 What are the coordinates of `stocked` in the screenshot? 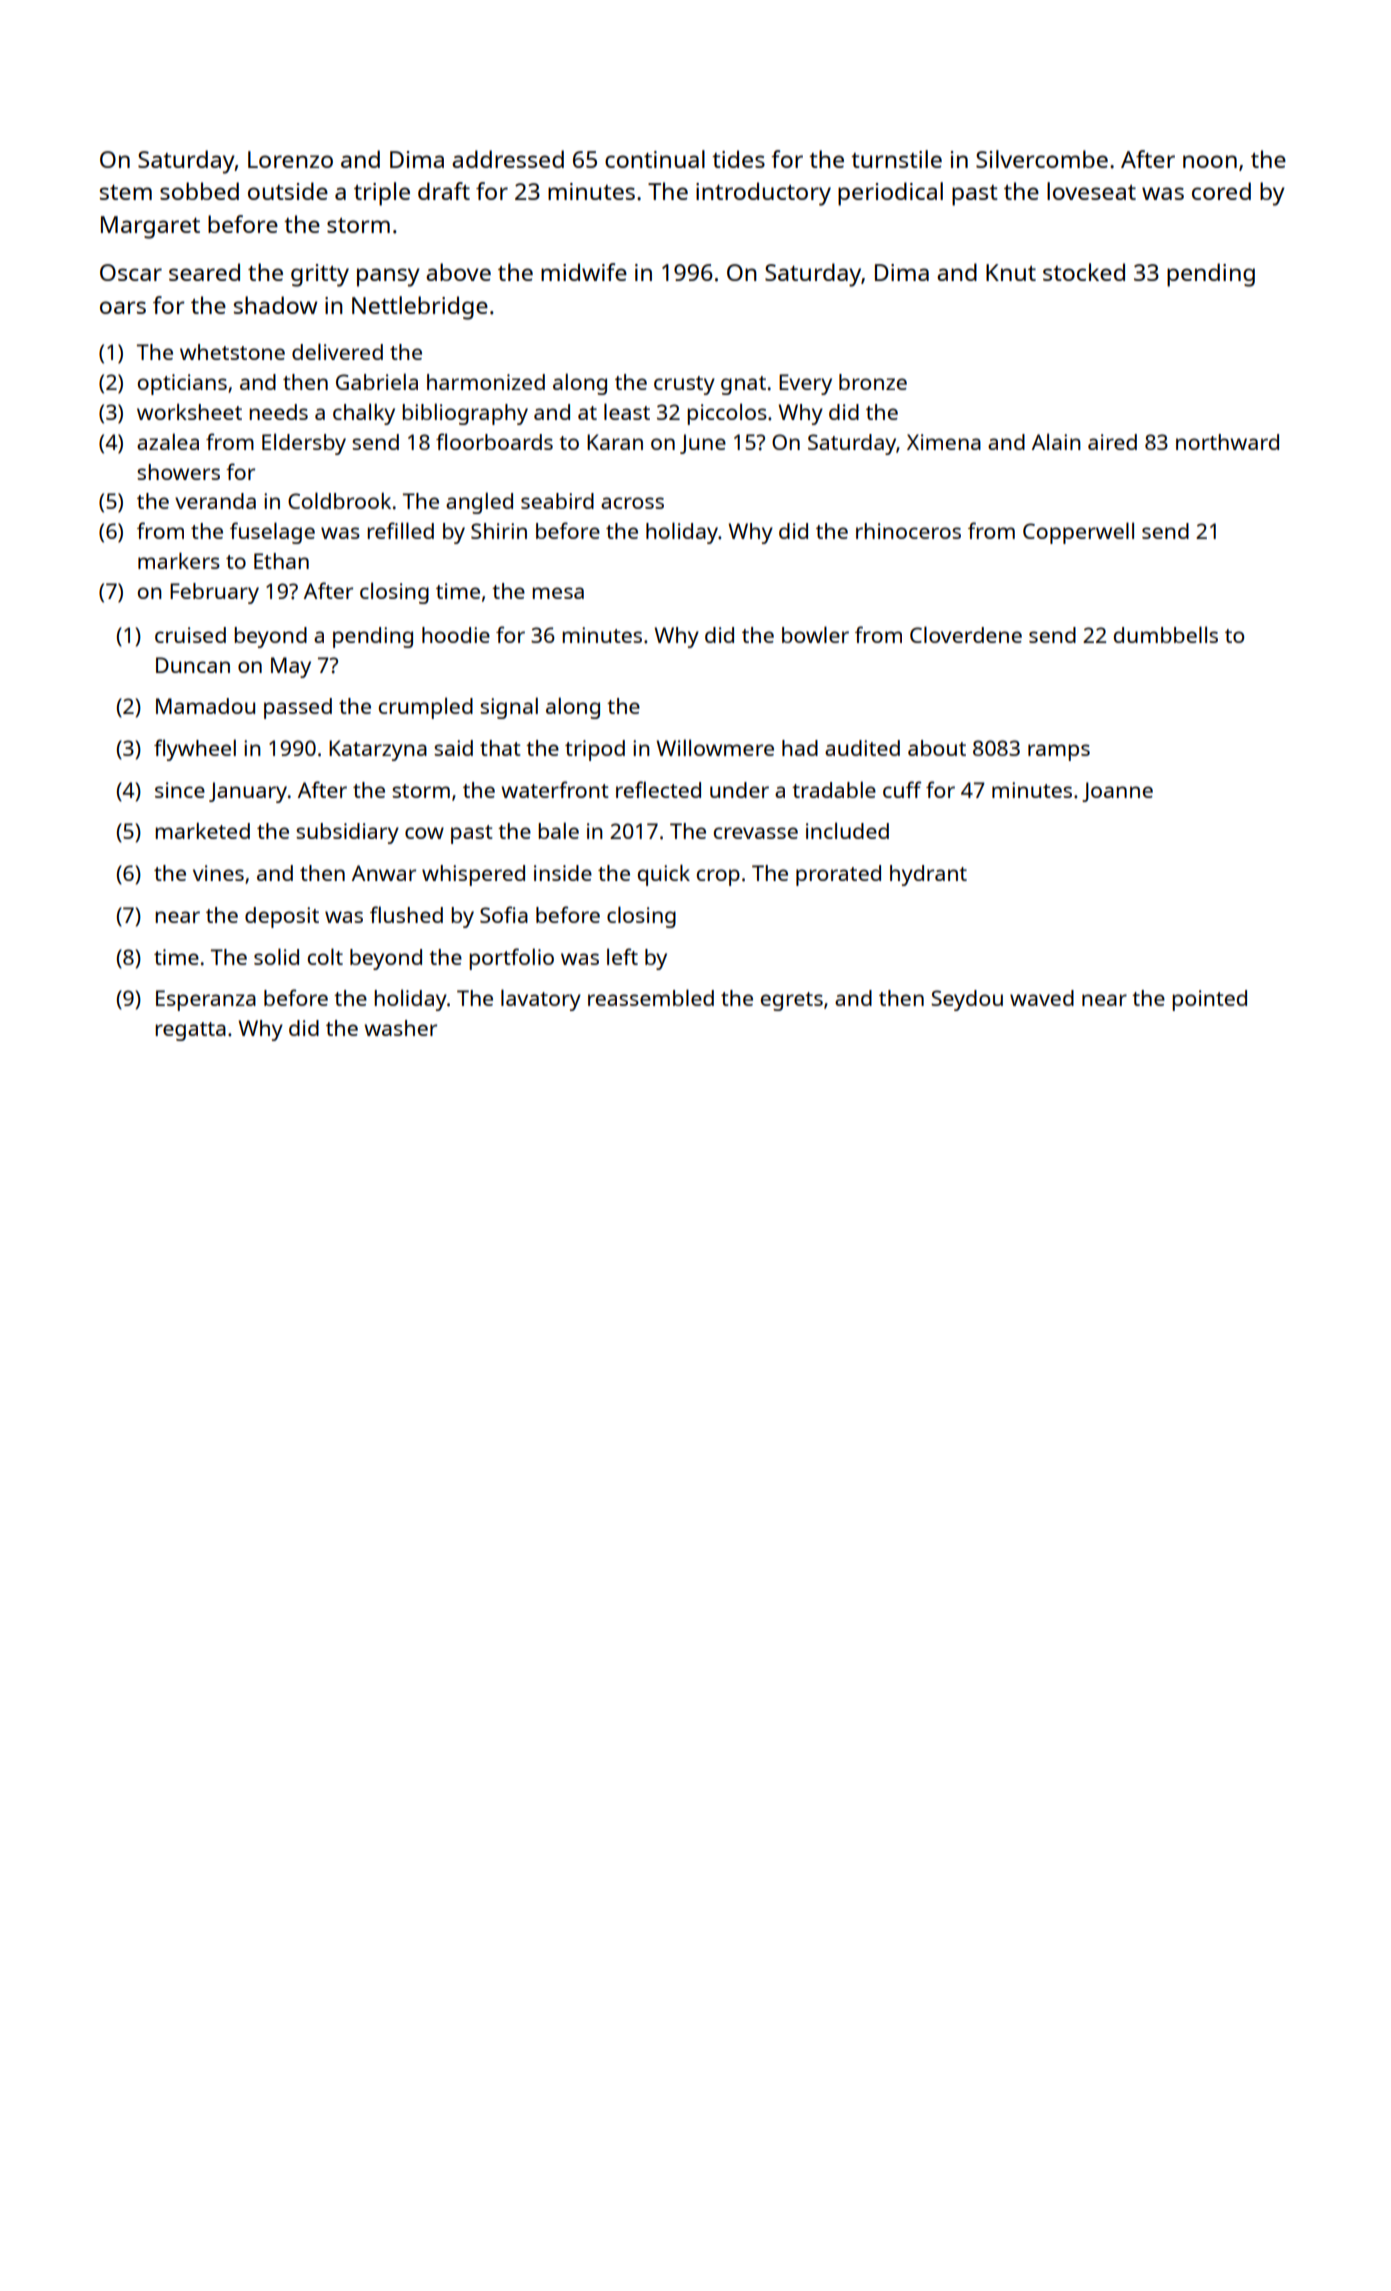 It's located at (1084, 272).
